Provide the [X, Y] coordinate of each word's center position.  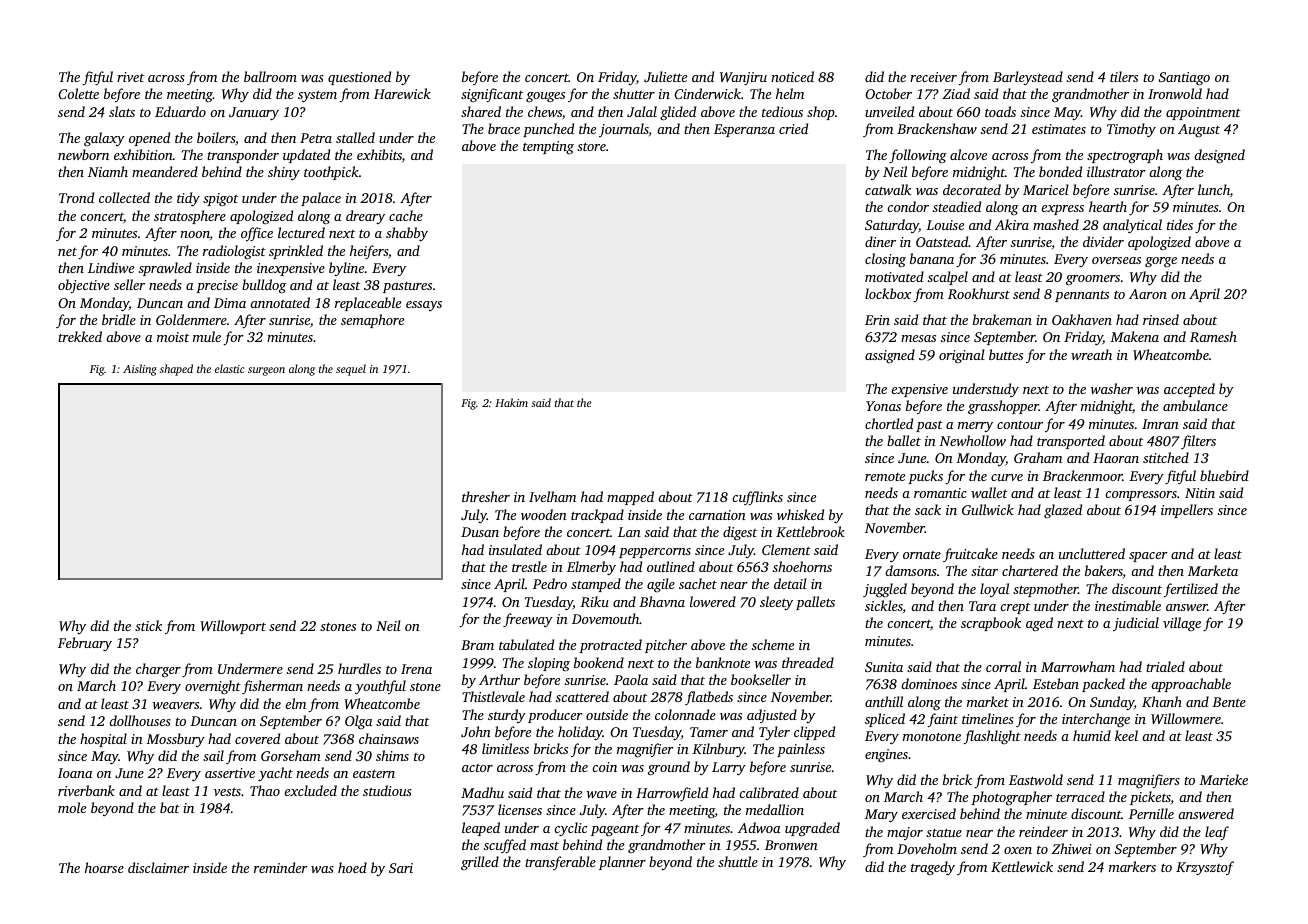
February [85, 644]
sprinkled [296, 252]
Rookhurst [979, 293]
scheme [773, 644]
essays [424, 306]
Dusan [480, 532]
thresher [486, 496]
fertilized [1190, 590]
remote [885, 477]
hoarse [104, 867]
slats [122, 111]
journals [624, 130]
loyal [994, 590]
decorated [972, 189]
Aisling [140, 370]
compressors [1141, 496]
